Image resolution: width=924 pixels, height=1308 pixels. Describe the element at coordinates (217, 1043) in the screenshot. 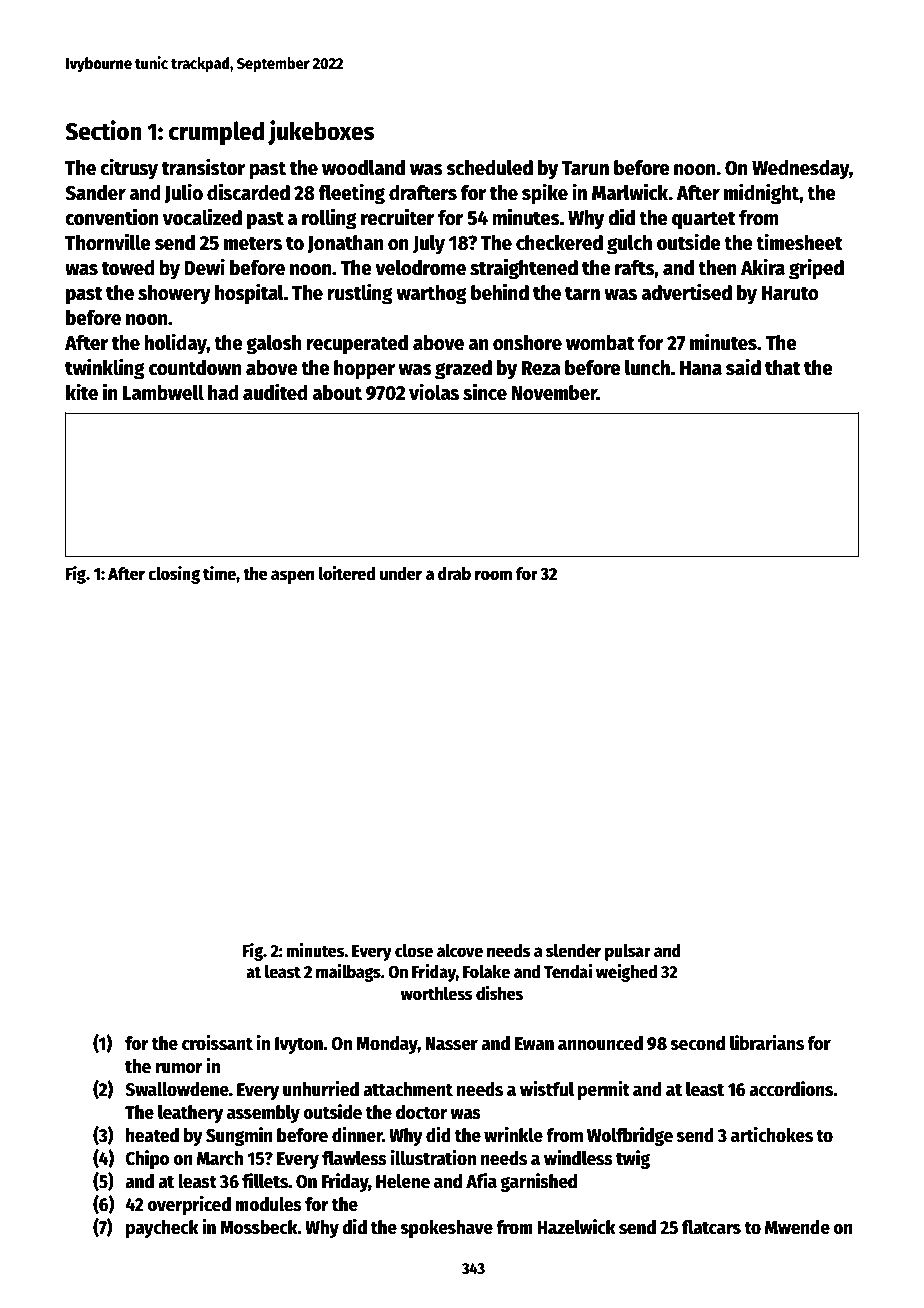

I see `croissant` at that location.
